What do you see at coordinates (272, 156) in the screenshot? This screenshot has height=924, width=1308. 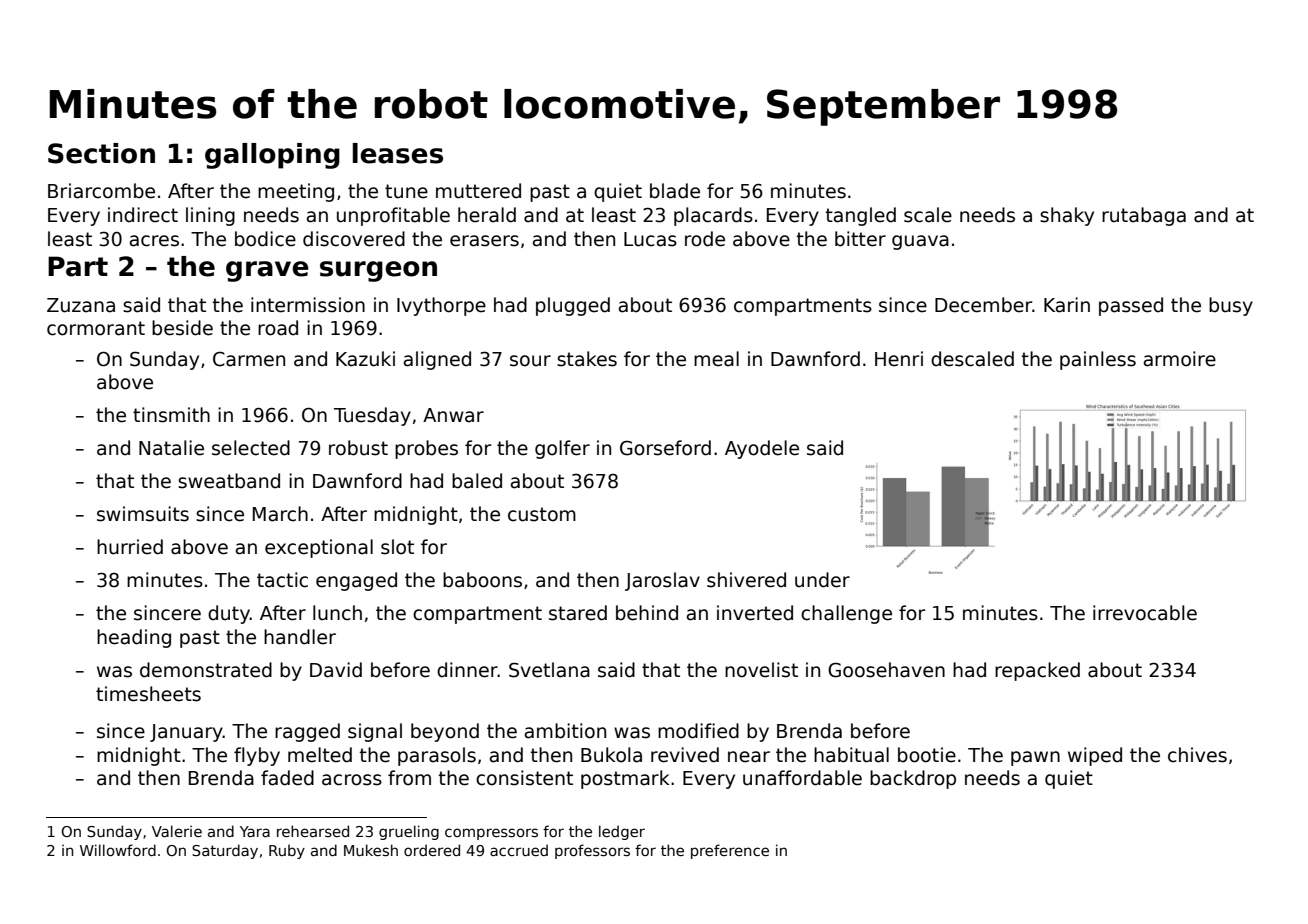 I see `galloping` at bounding box center [272, 156].
